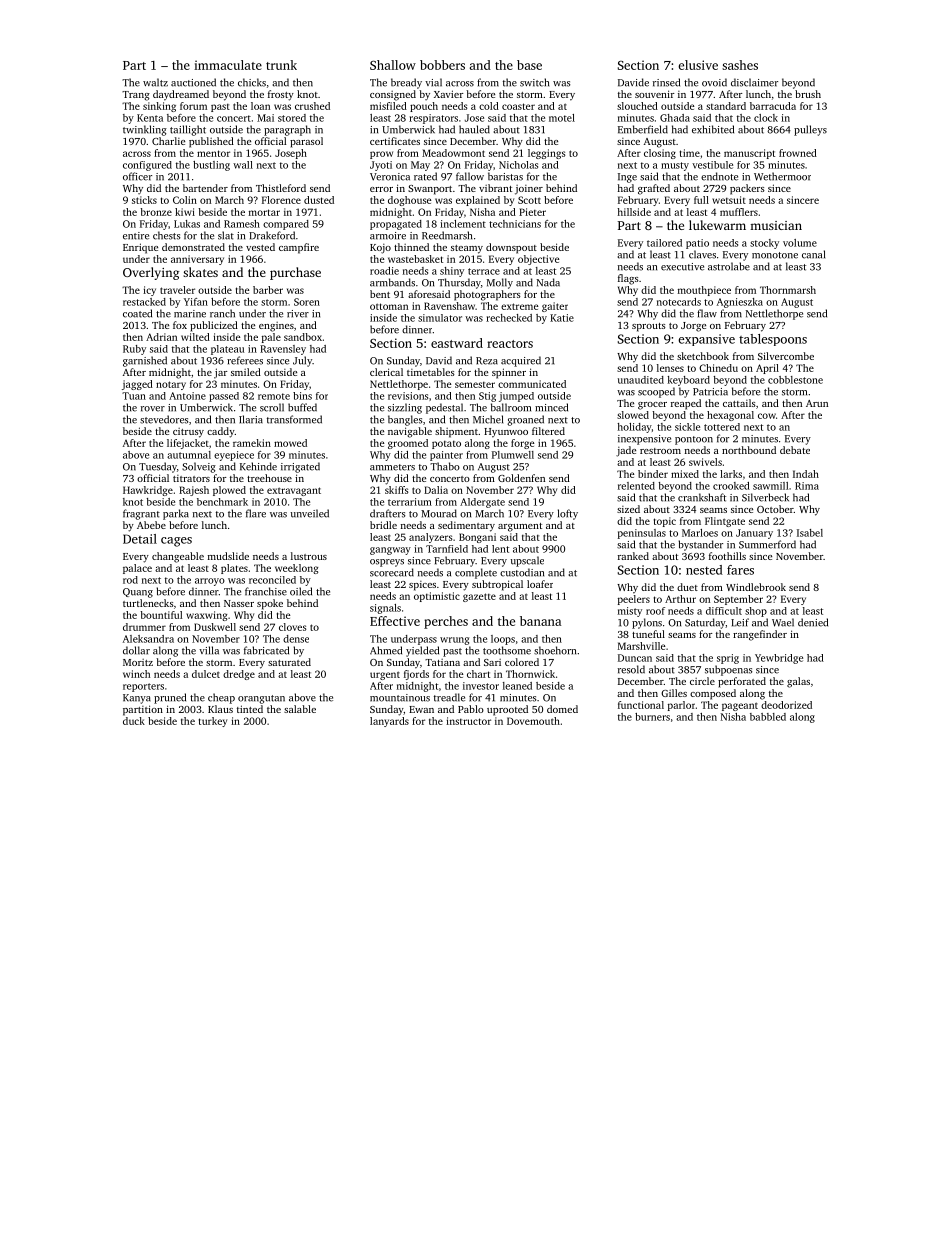  Describe the element at coordinates (630, 612) in the screenshot. I see `misty` at that location.
